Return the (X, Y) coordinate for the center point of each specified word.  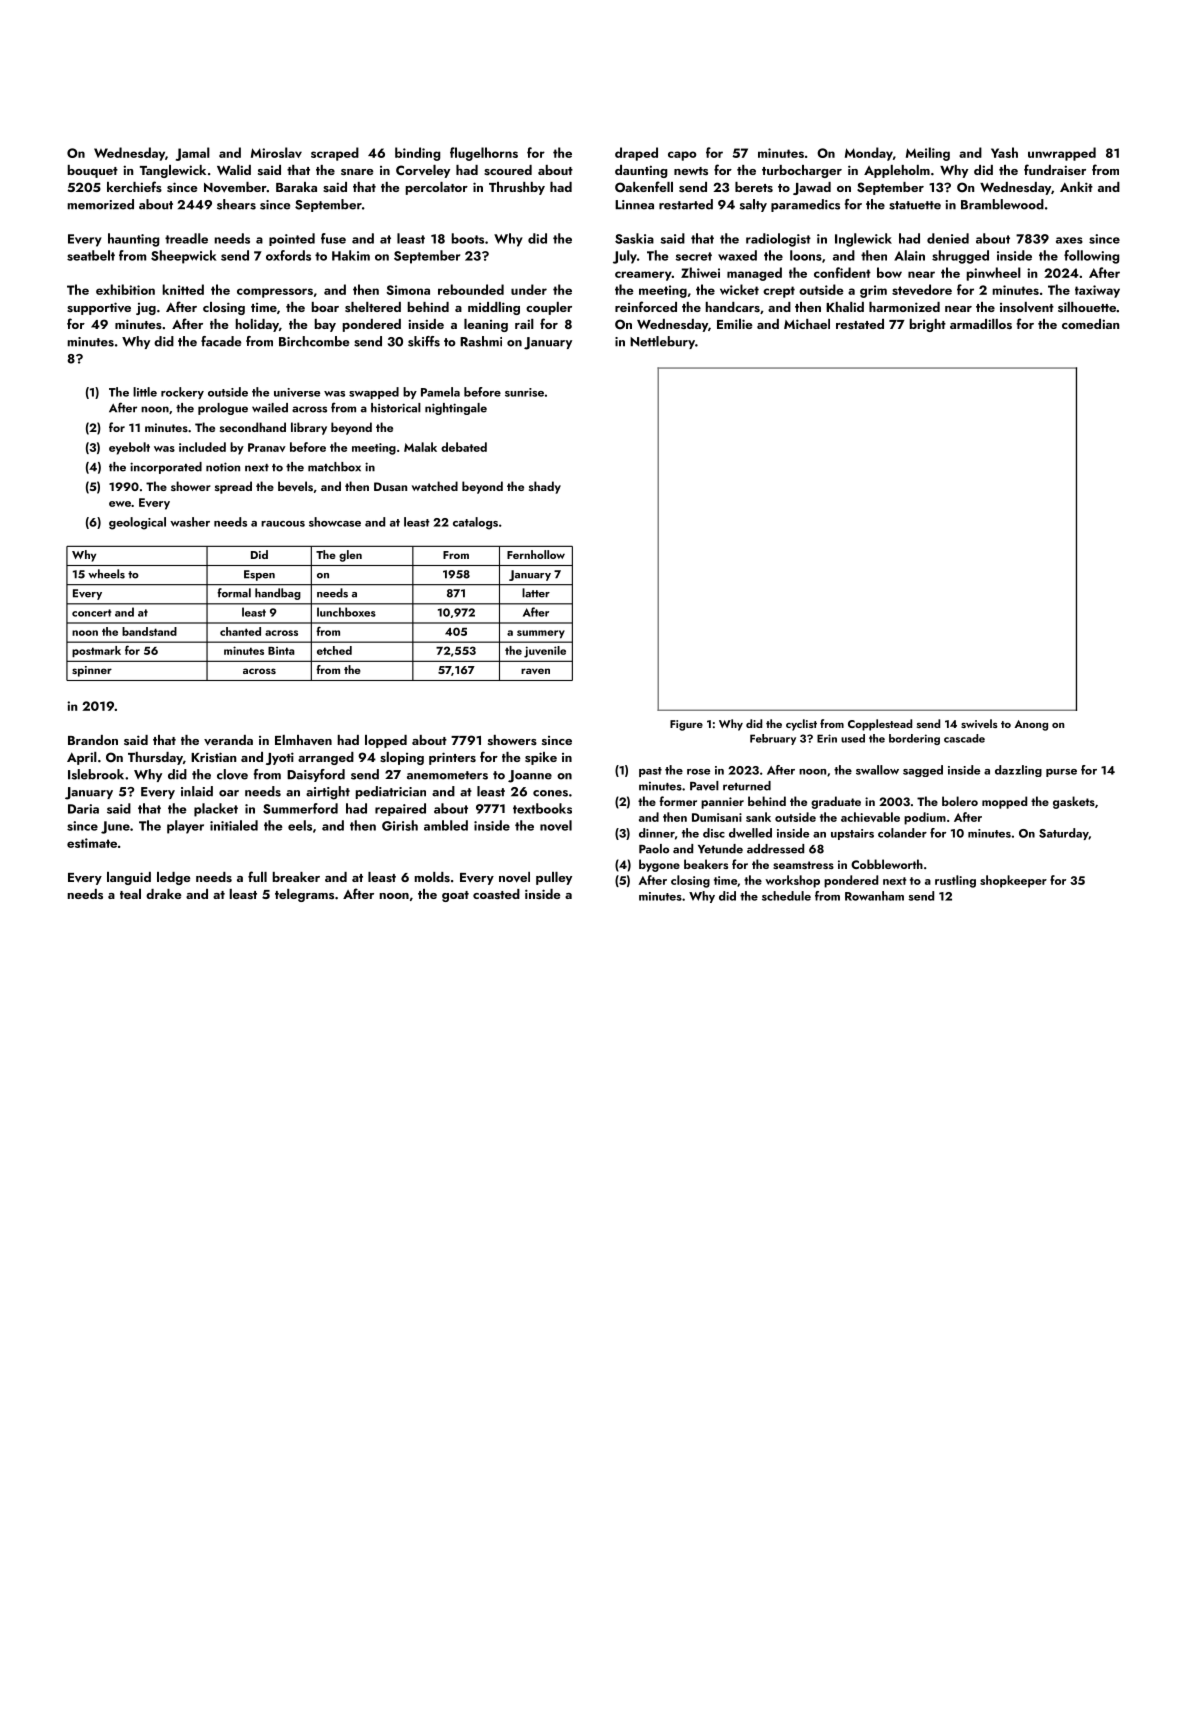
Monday (869, 154)
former (678, 801)
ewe (120, 504)
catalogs (475, 523)
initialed (234, 825)
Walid (234, 170)
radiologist (778, 240)
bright (928, 325)
